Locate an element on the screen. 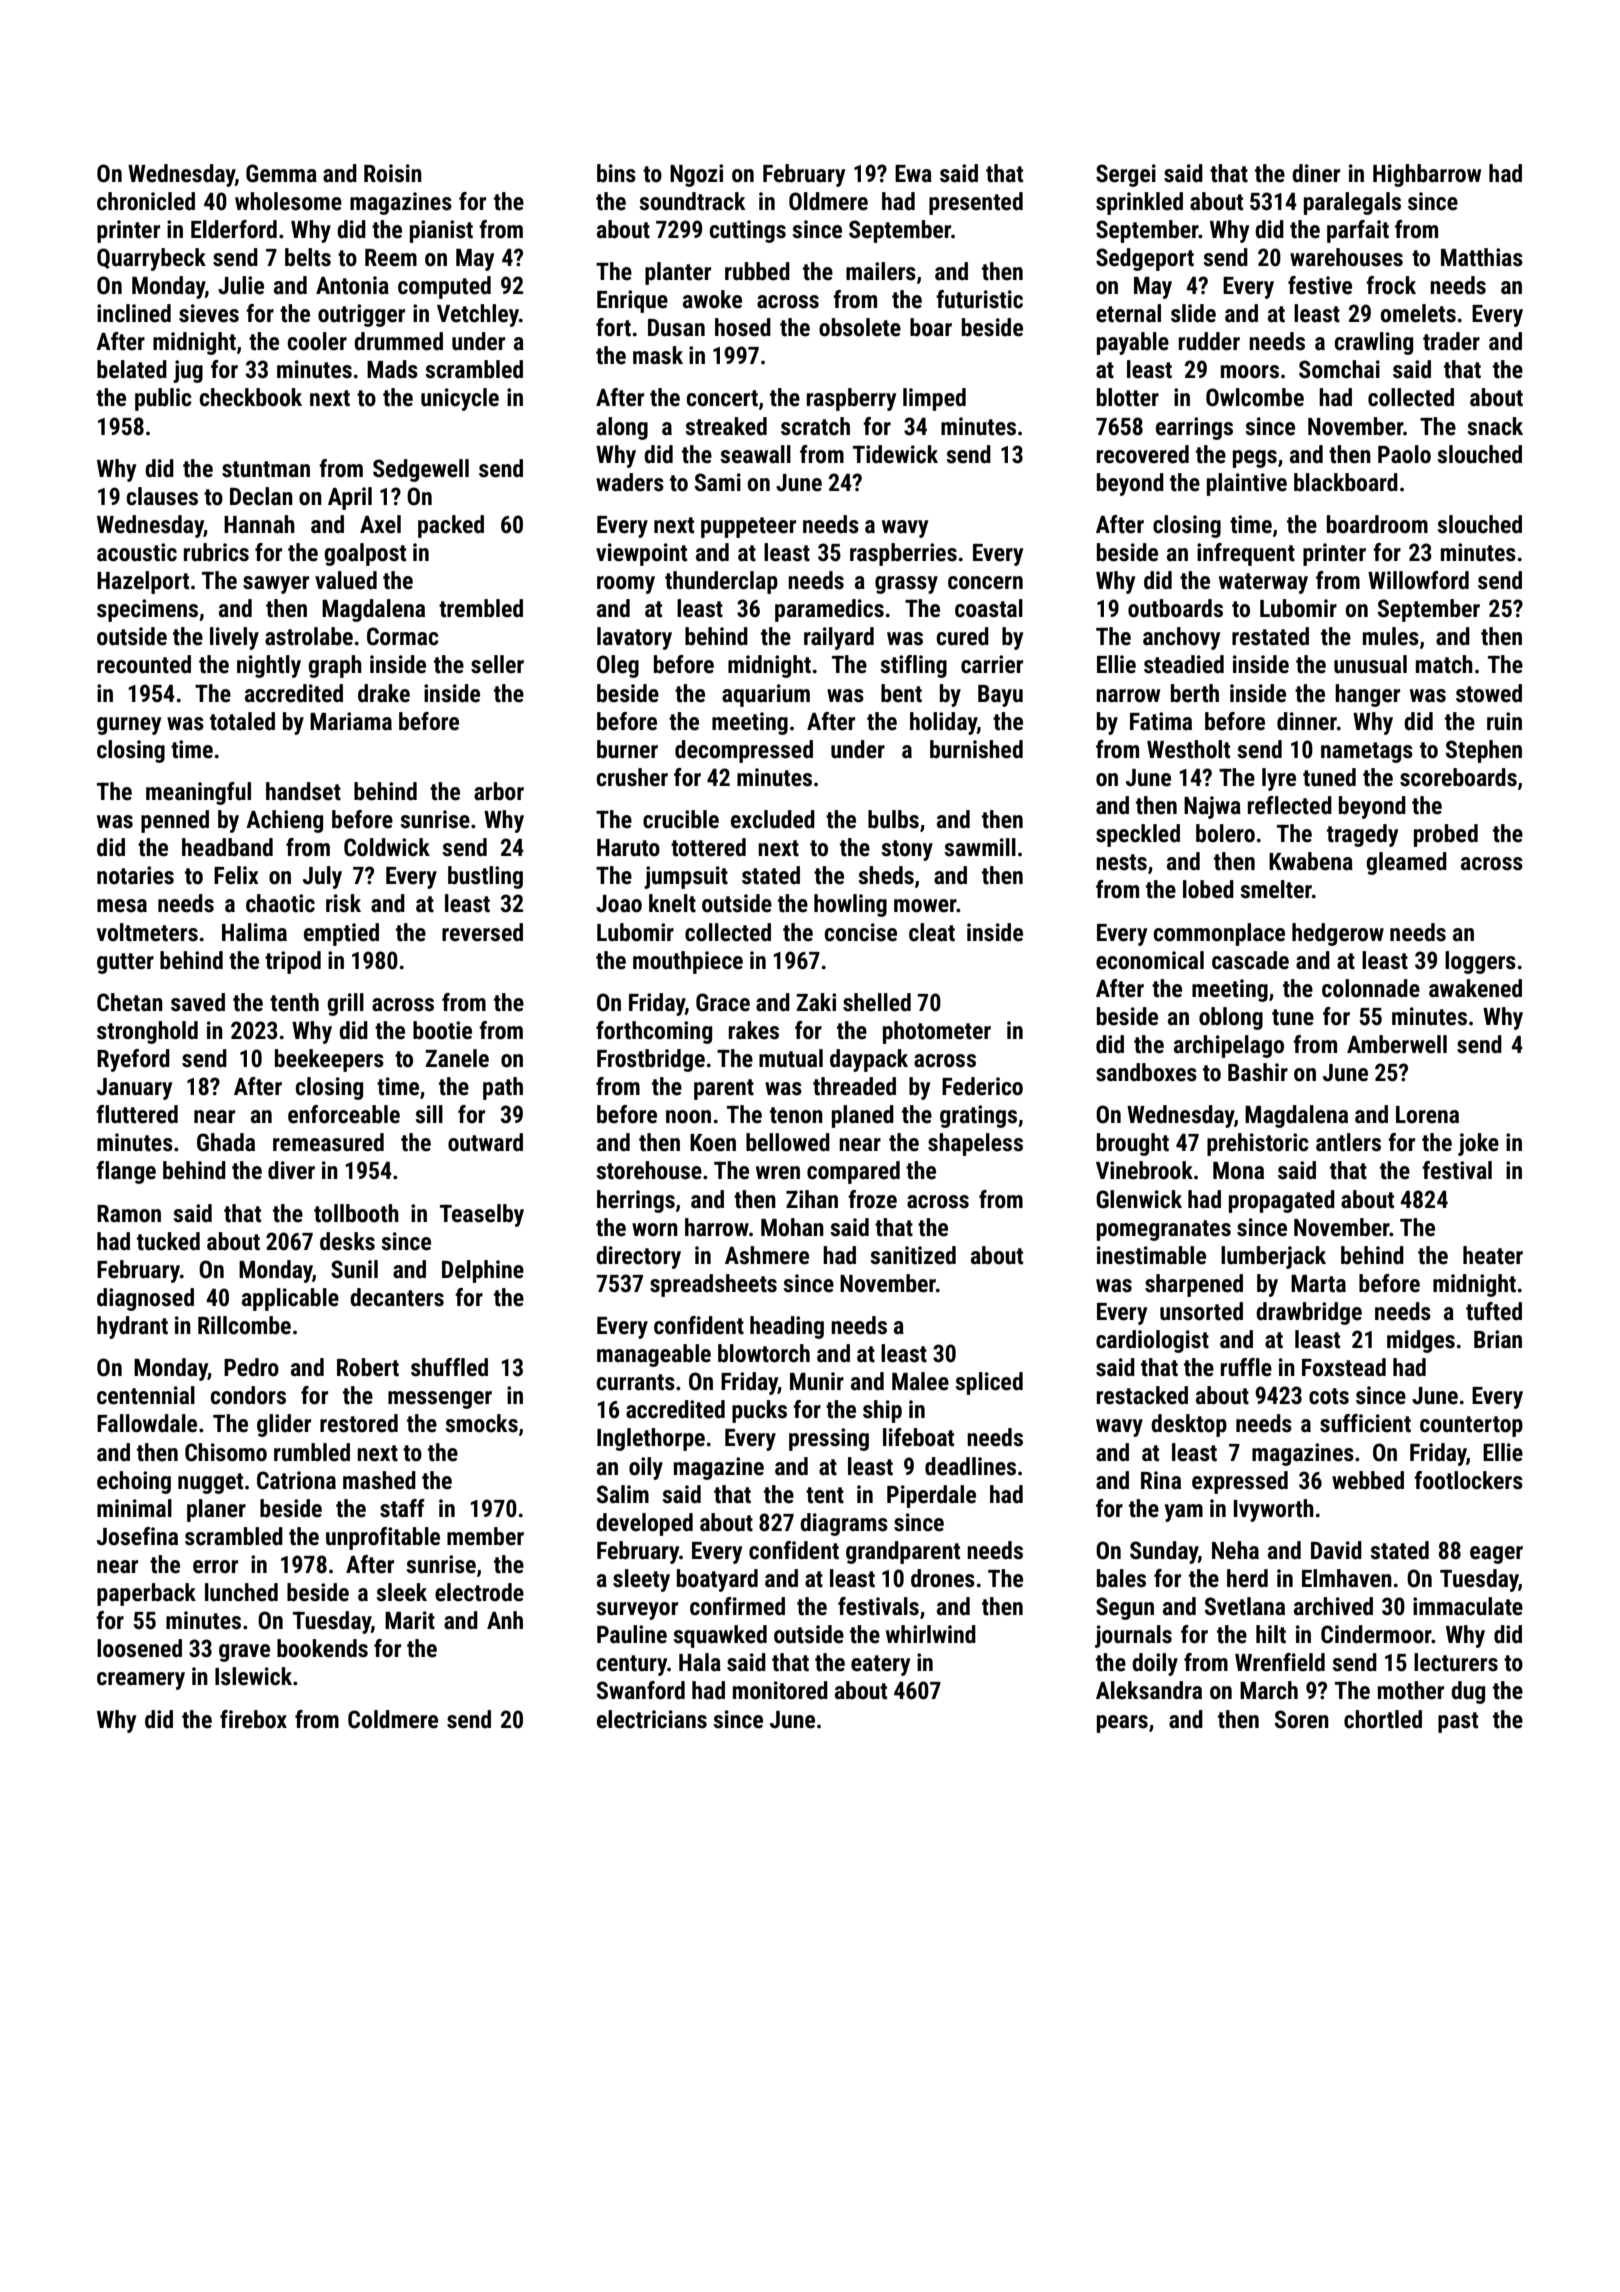 The image size is (1620, 2292). Somchai is located at coordinates (1339, 369).
